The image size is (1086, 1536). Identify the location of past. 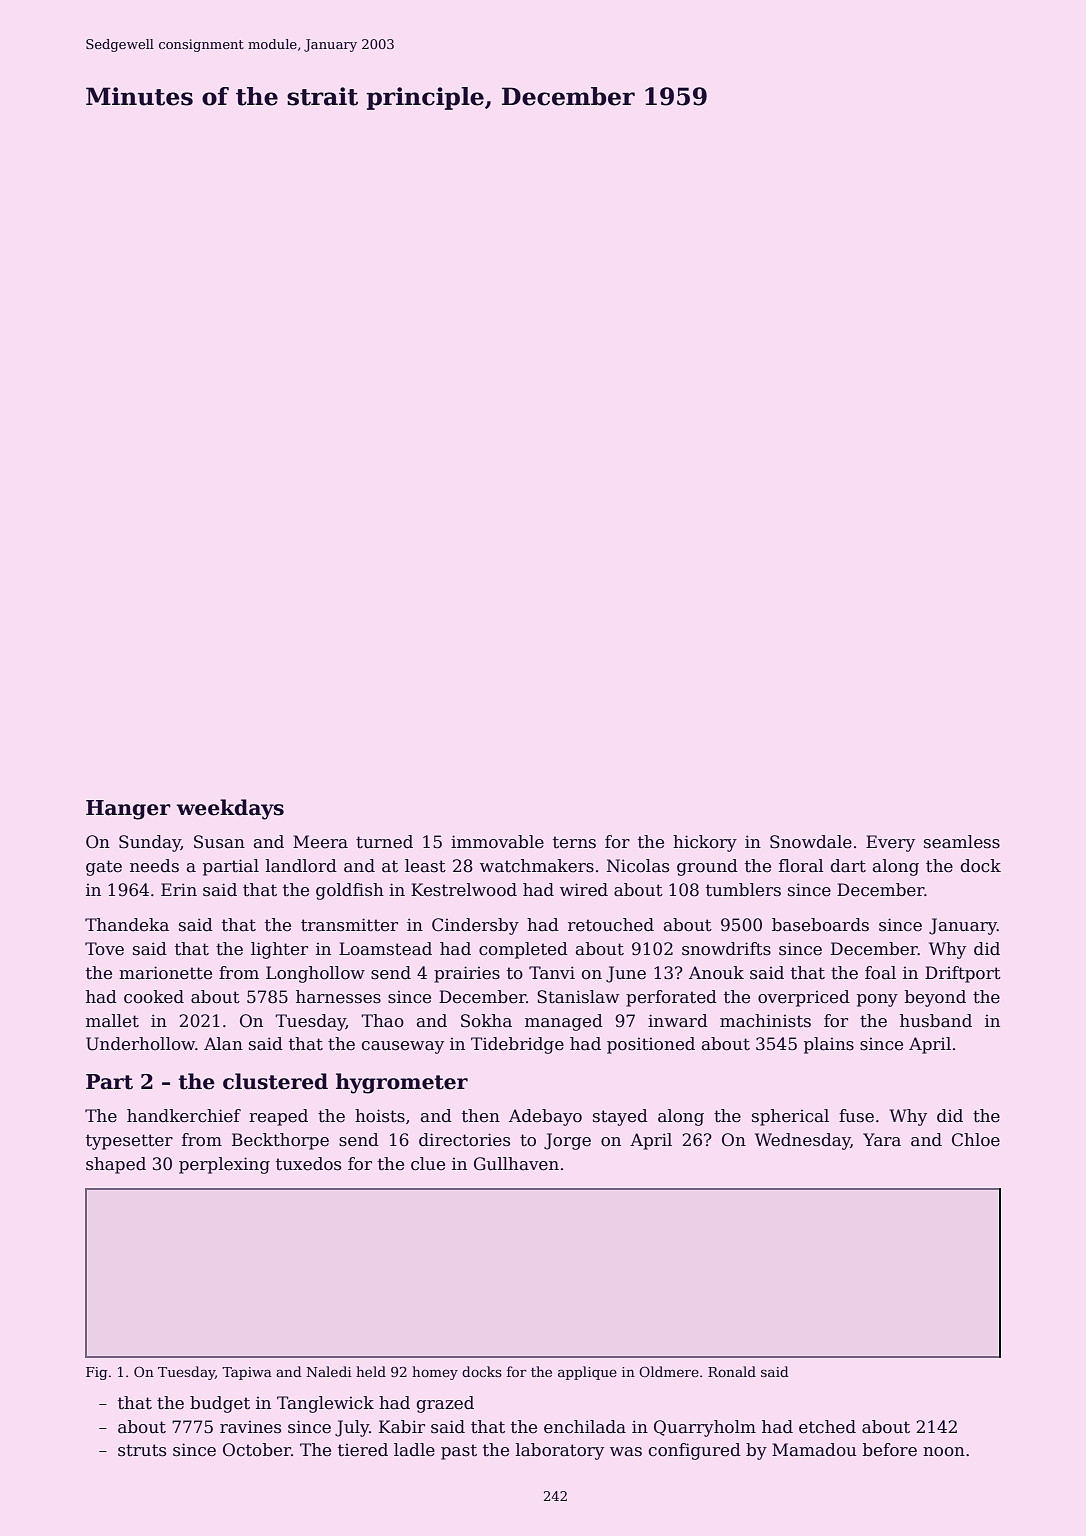
(459, 1452).
